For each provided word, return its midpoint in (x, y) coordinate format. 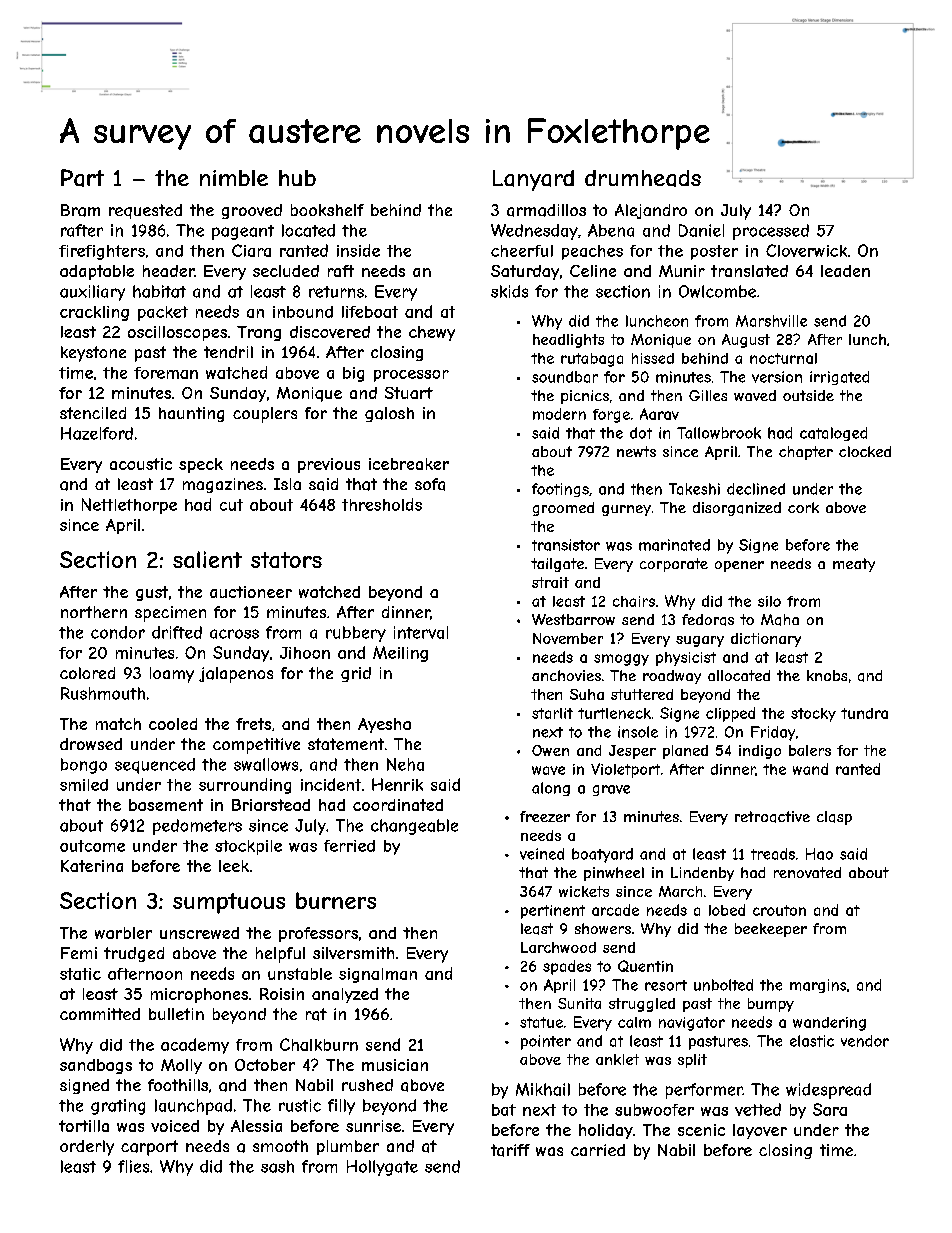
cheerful (522, 251)
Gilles (708, 395)
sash (277, 1166)
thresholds (382, 504)
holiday (606, 1131)
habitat (159, 291)
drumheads (643, 178)
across (234, 634)
